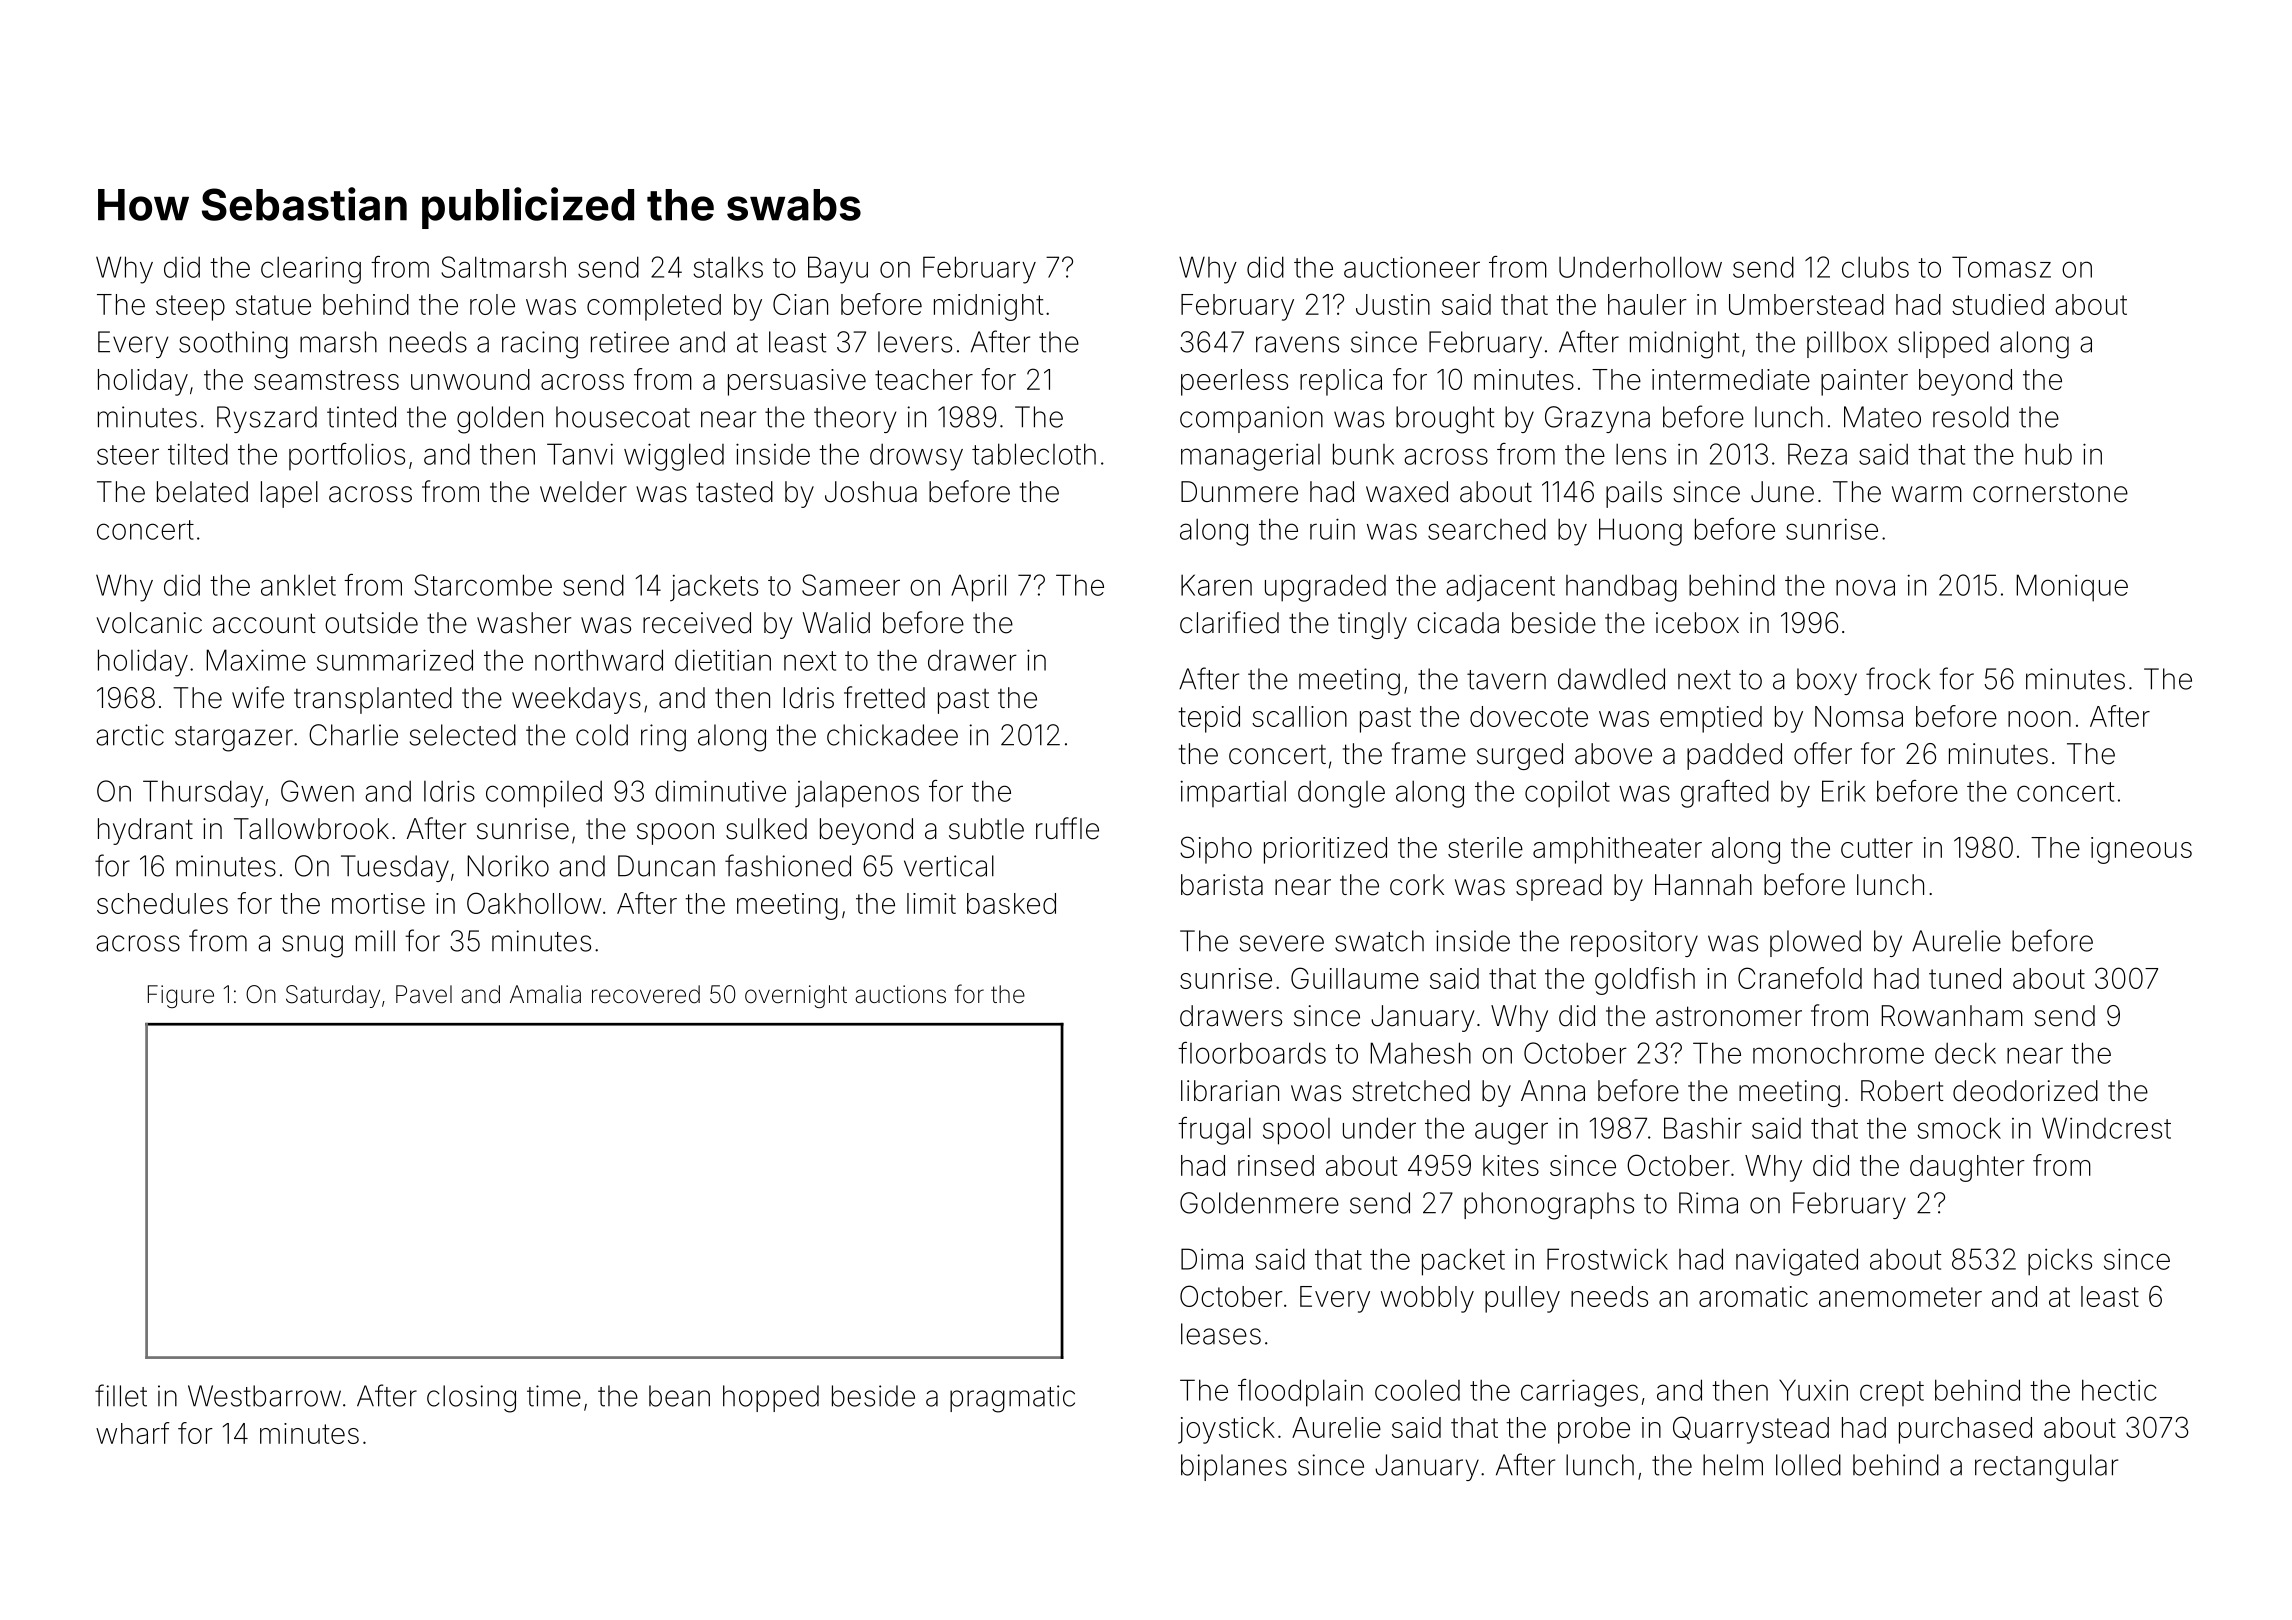  I want to click on tablecloth, so click(1034, 454).
